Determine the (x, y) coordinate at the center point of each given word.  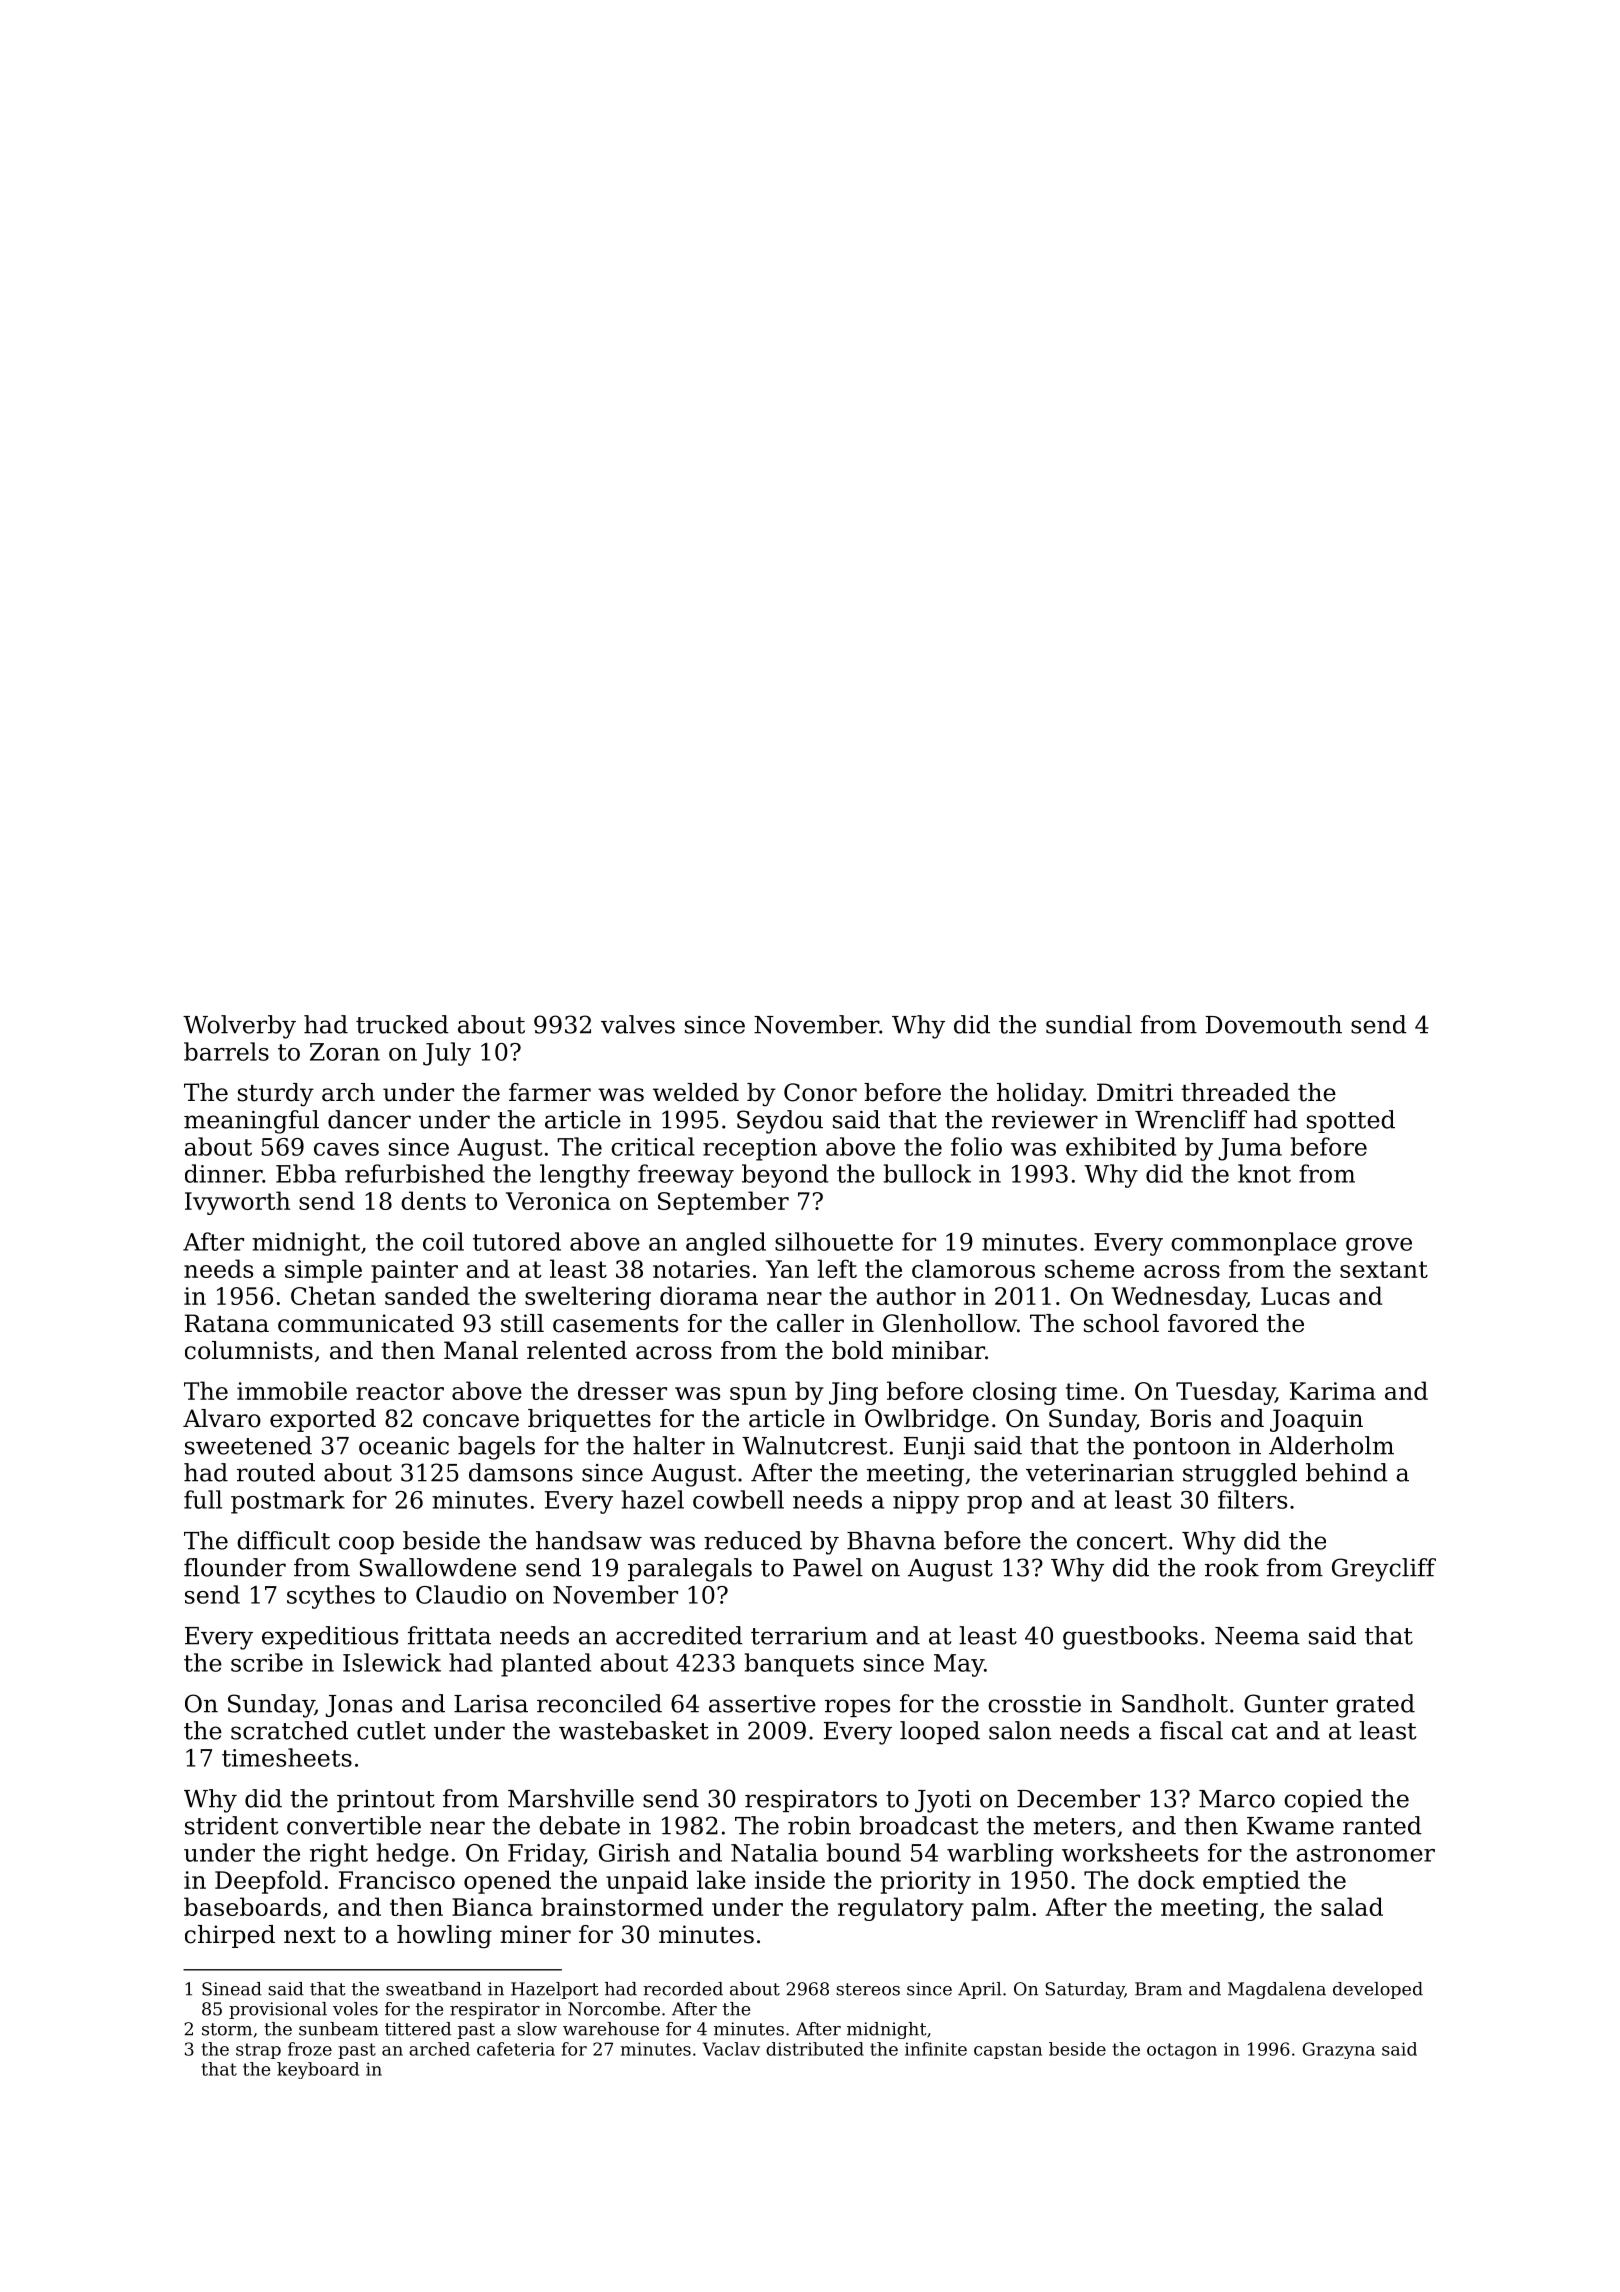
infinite (936, 2049)
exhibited (1121, 1146)
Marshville (571, 1798)
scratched (289, 1730)
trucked (402, 1024)
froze (310, 2049)
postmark (288, 1502)
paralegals (690, 1570)
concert (1122, 1541)
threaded (1235, 1092)
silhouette (834, 1241)
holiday (1040, 1095)
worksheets (1130, 1852)
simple (323, 1271)
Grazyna (1339, 2050)
